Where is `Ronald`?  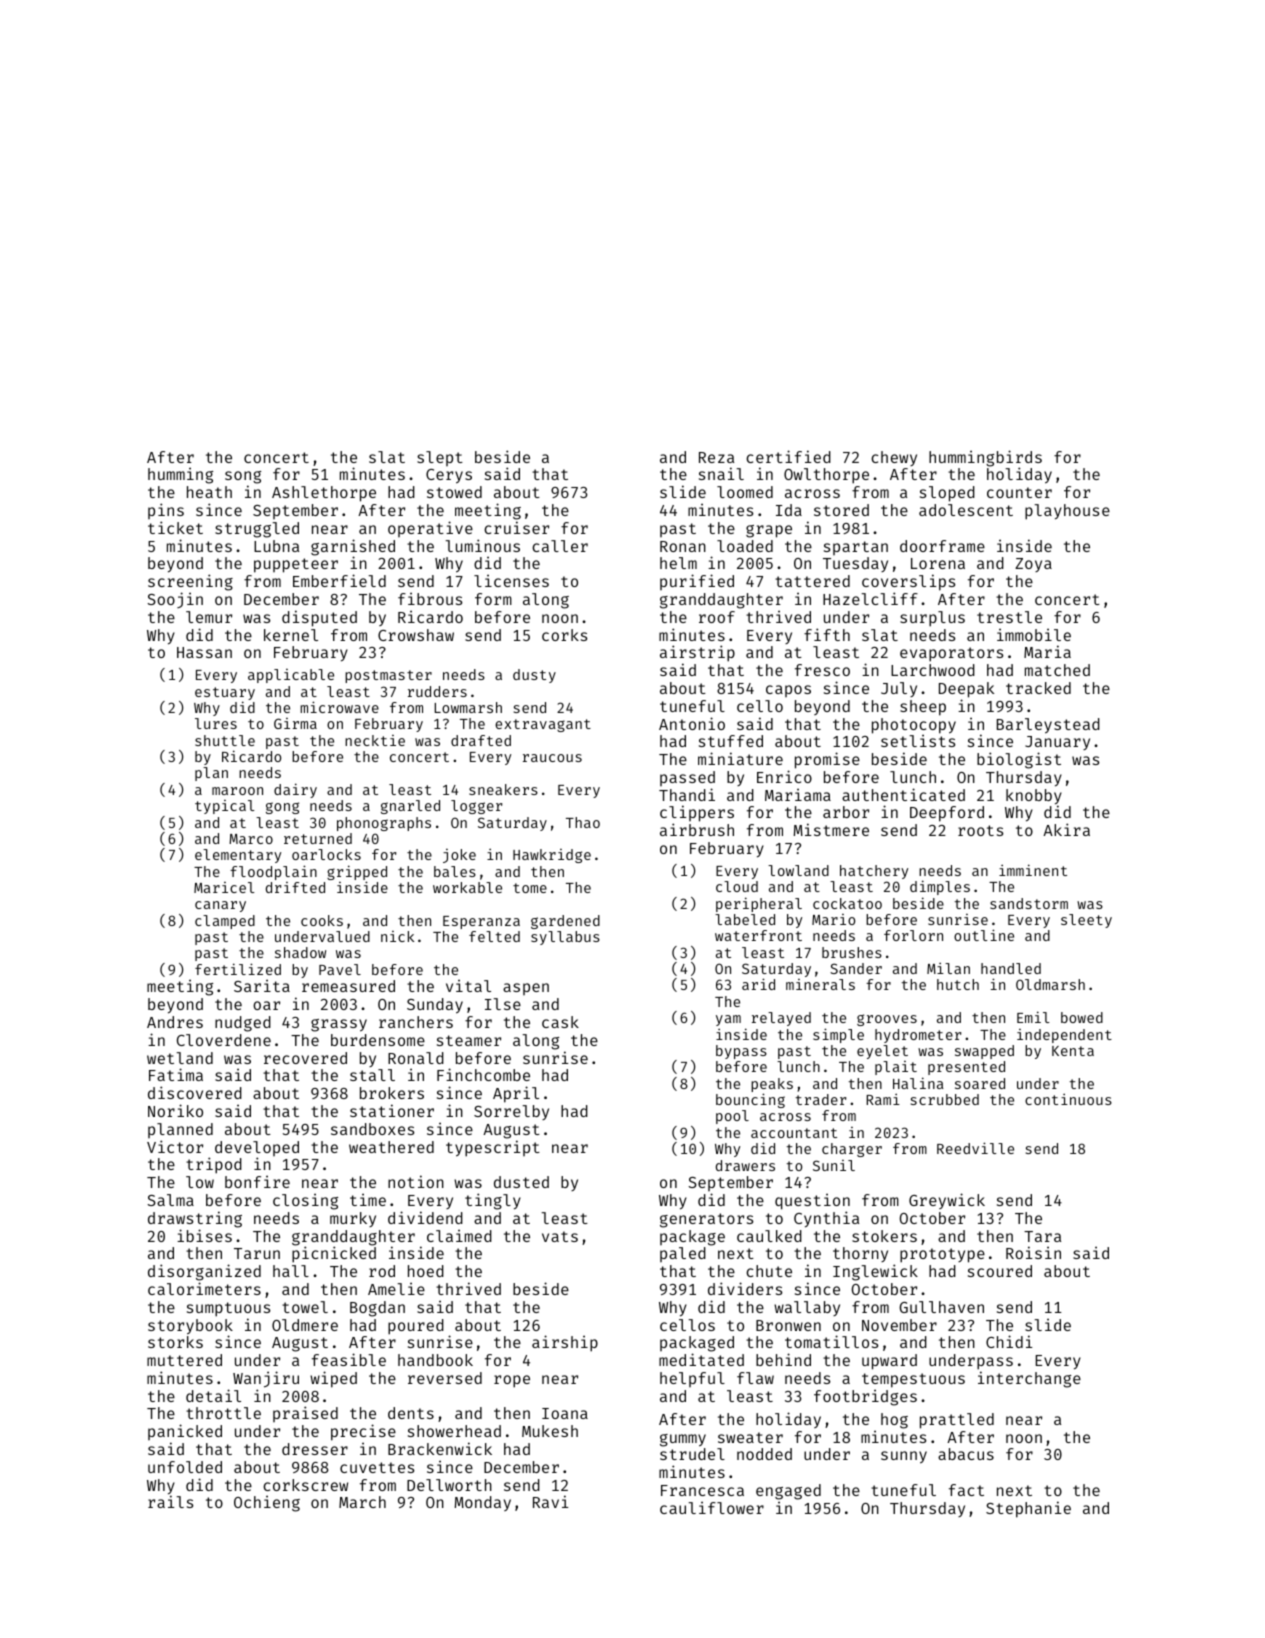
Ronald is located at coordinates (416, 1058).
